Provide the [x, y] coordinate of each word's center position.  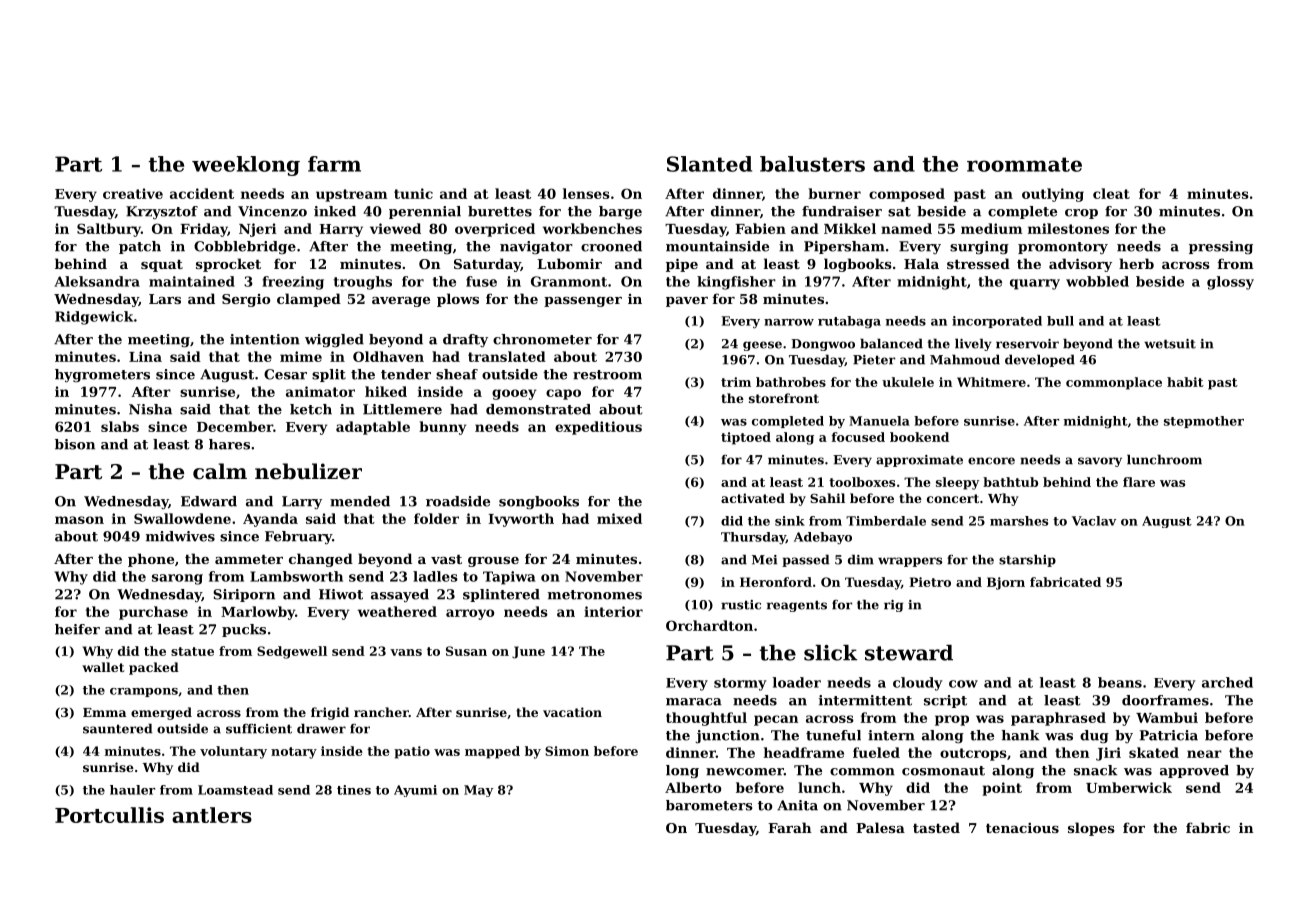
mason [79, 520]
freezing [293, 283]
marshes [1019, 521]
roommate [1024, 164]
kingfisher [736, 283]
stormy [740, 684]
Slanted [709, 164]
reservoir [1027, 344]
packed [154, 668]
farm [334, 164]
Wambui [1167, 717]
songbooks [539, 502]
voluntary [233, 752]
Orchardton [709, 625]
